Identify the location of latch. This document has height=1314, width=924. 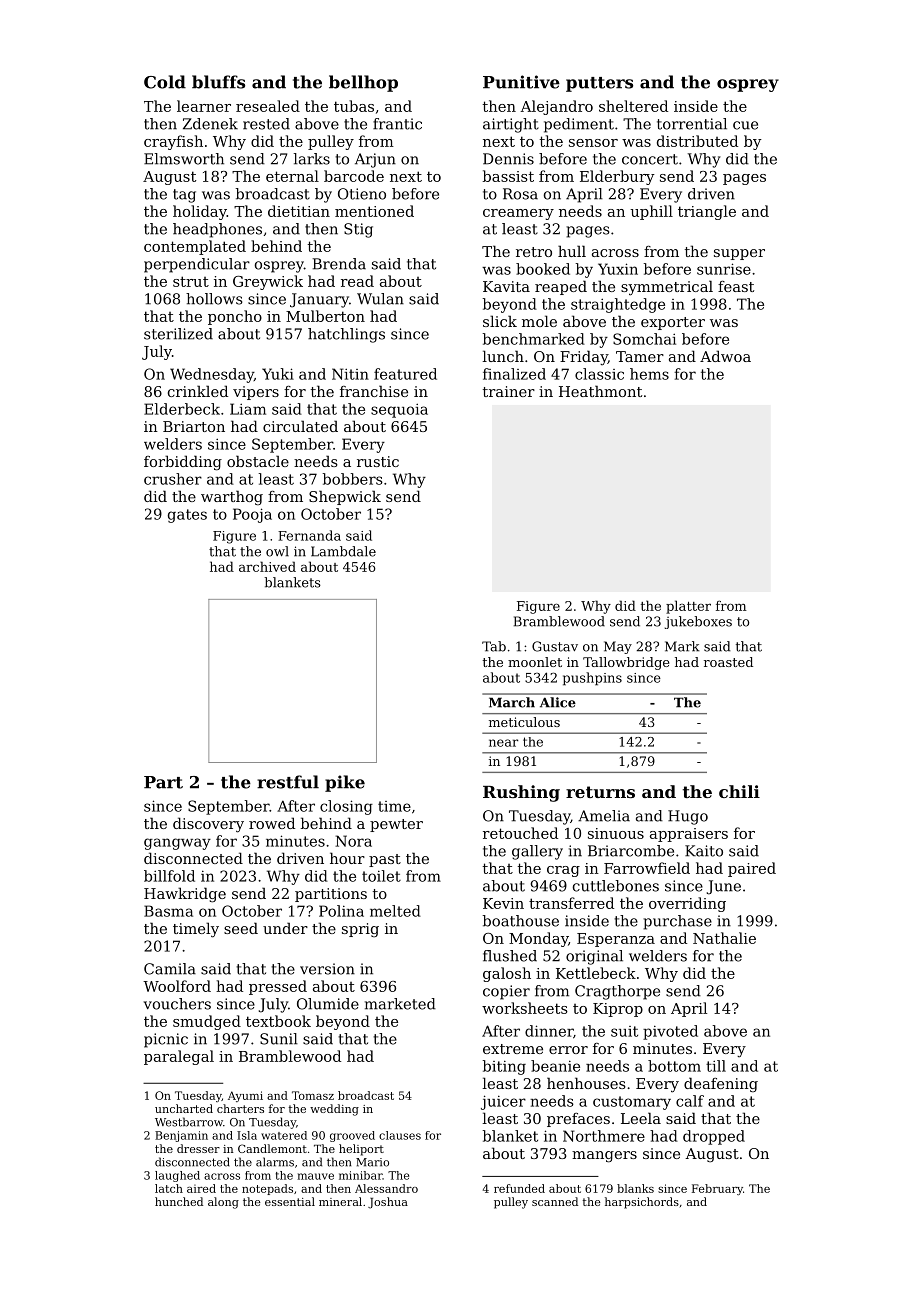
(169, 1188).
